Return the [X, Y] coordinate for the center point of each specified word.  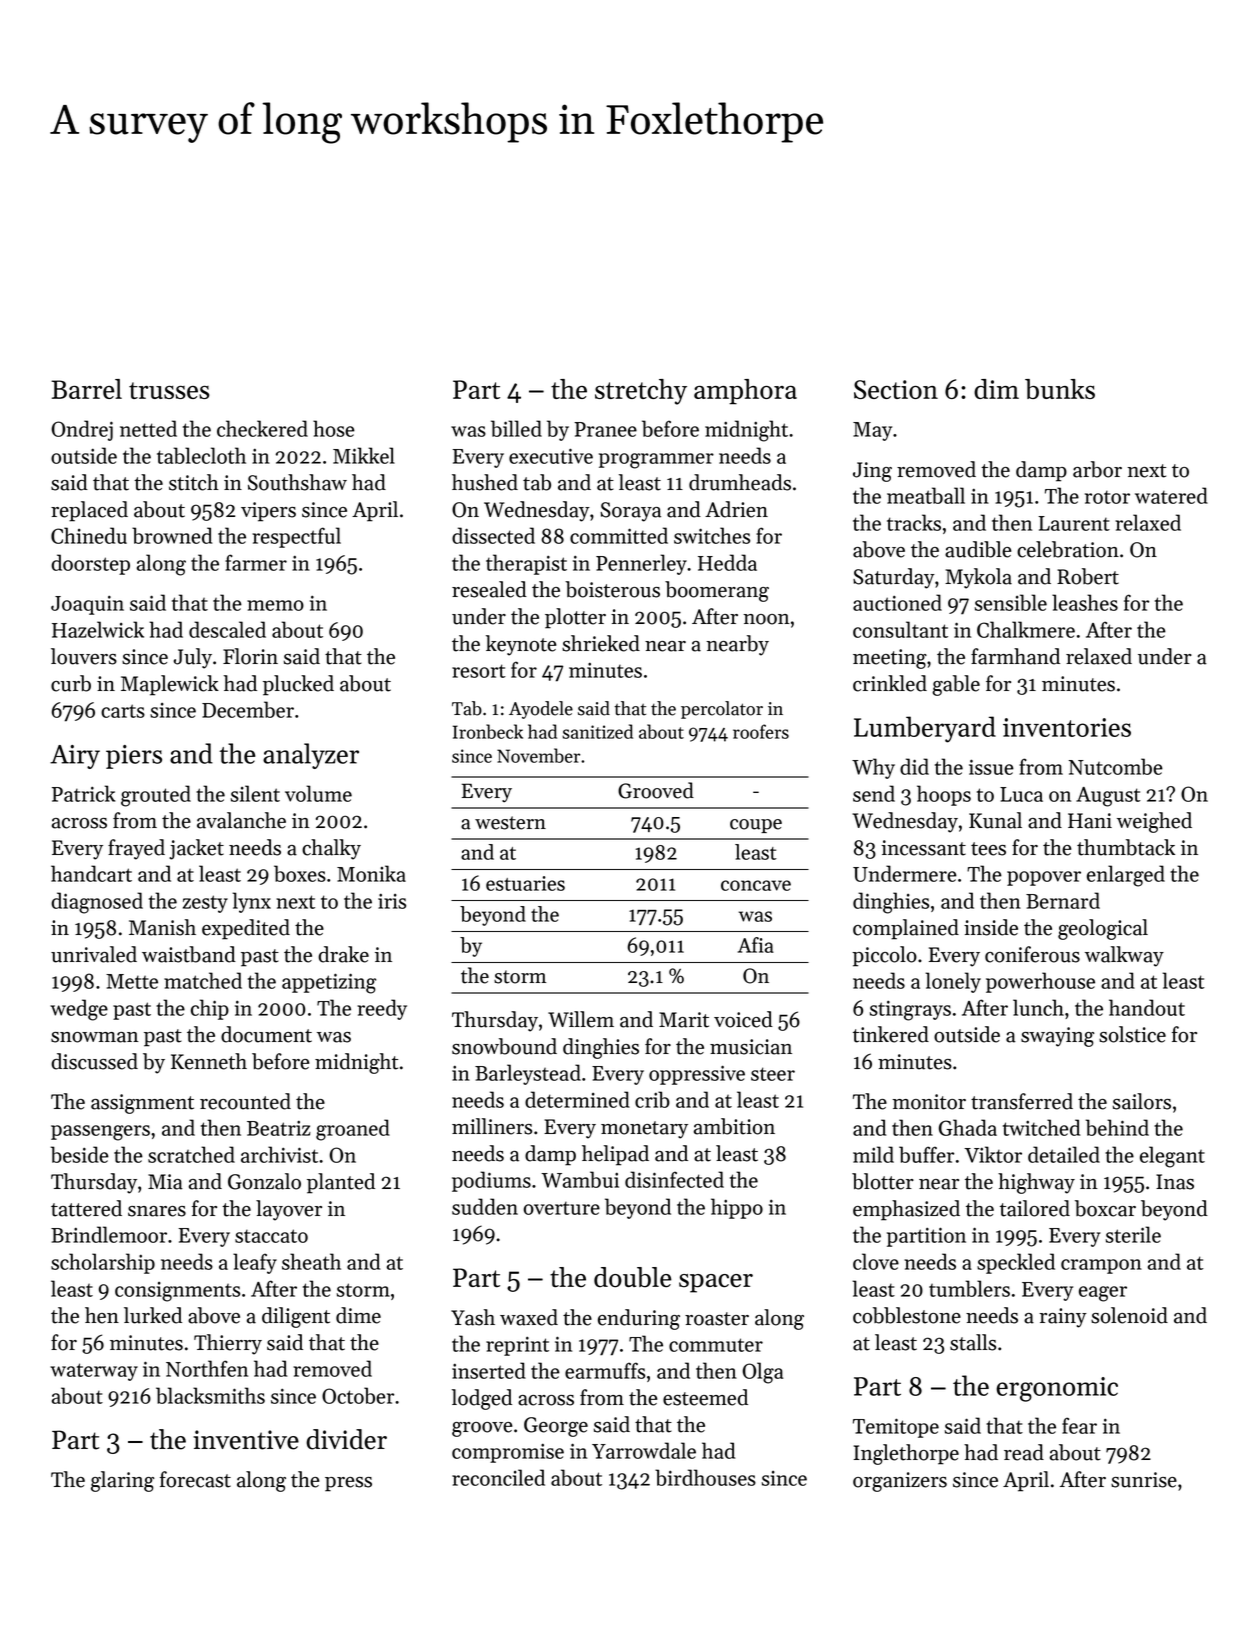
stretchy [641, 392]
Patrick [83, 793]
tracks [914, 522]
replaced [89, 511]
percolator [722, 710]
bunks [1060, 389]
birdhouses [705, 1477]
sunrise [1144, 1480]
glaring [122, 1481]
